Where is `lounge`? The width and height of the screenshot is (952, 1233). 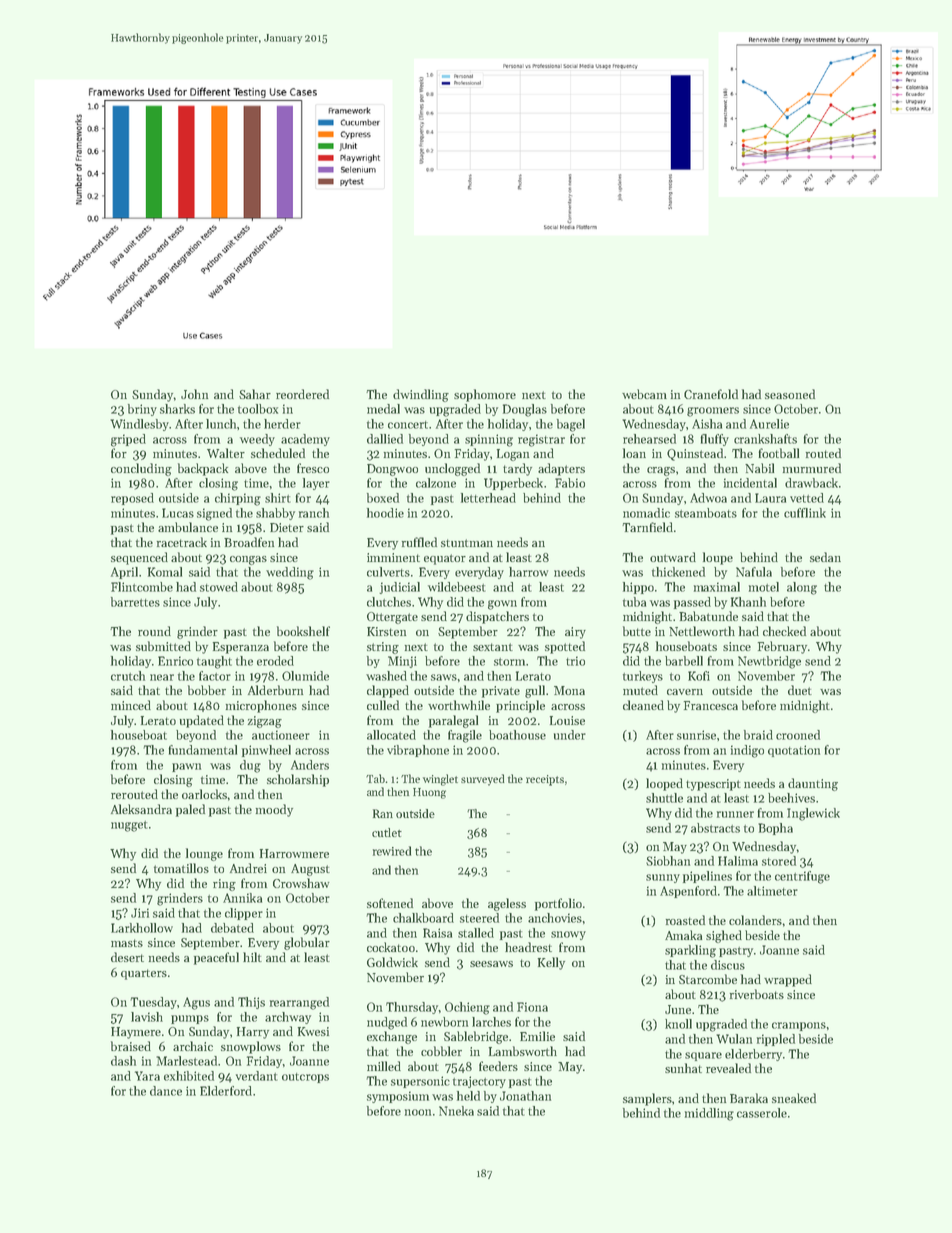
lounge is located at coordinates (204, 854).
